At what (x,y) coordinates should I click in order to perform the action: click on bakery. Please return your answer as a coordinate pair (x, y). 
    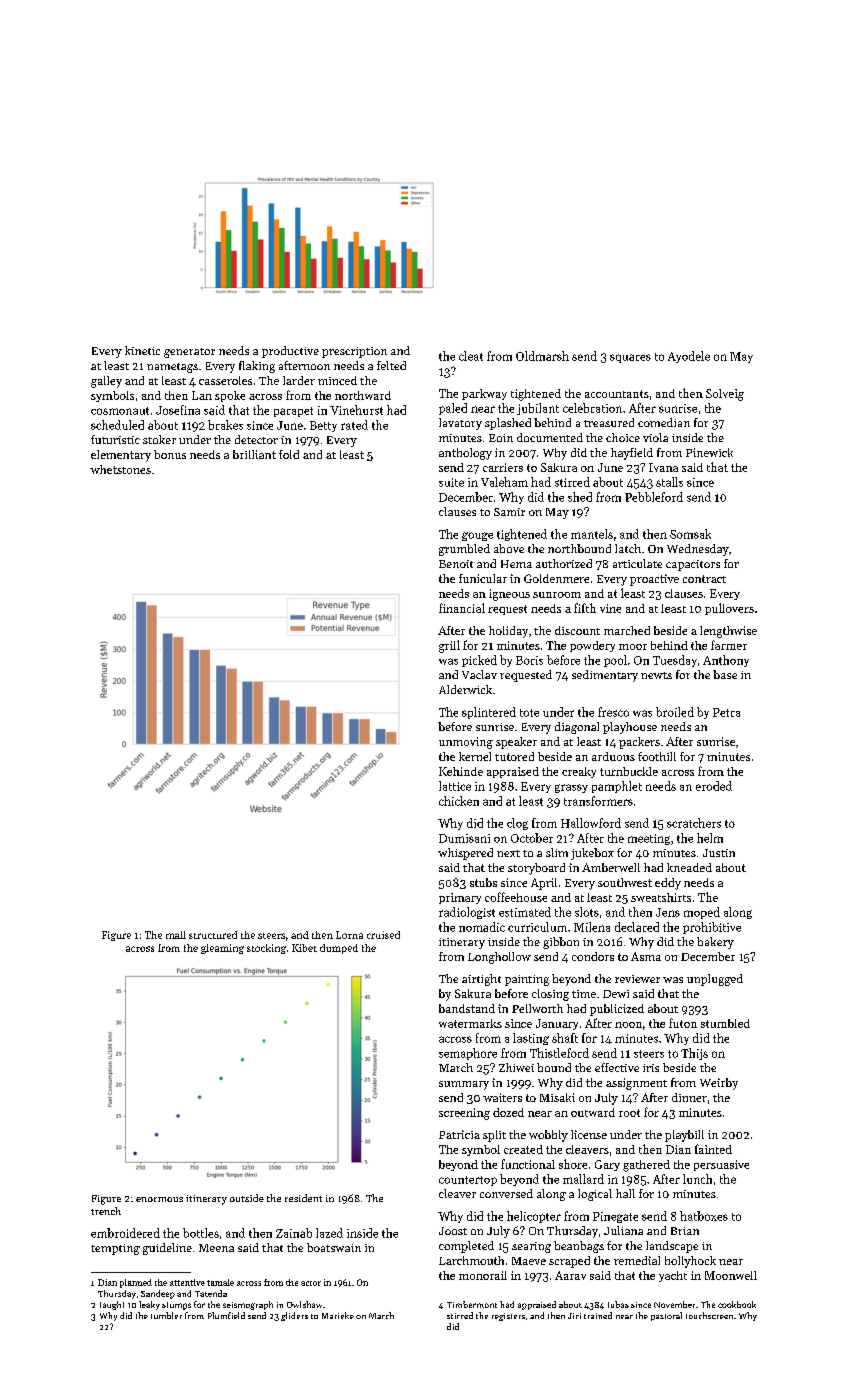
    Looking at the image, I should click on (715, 943).
